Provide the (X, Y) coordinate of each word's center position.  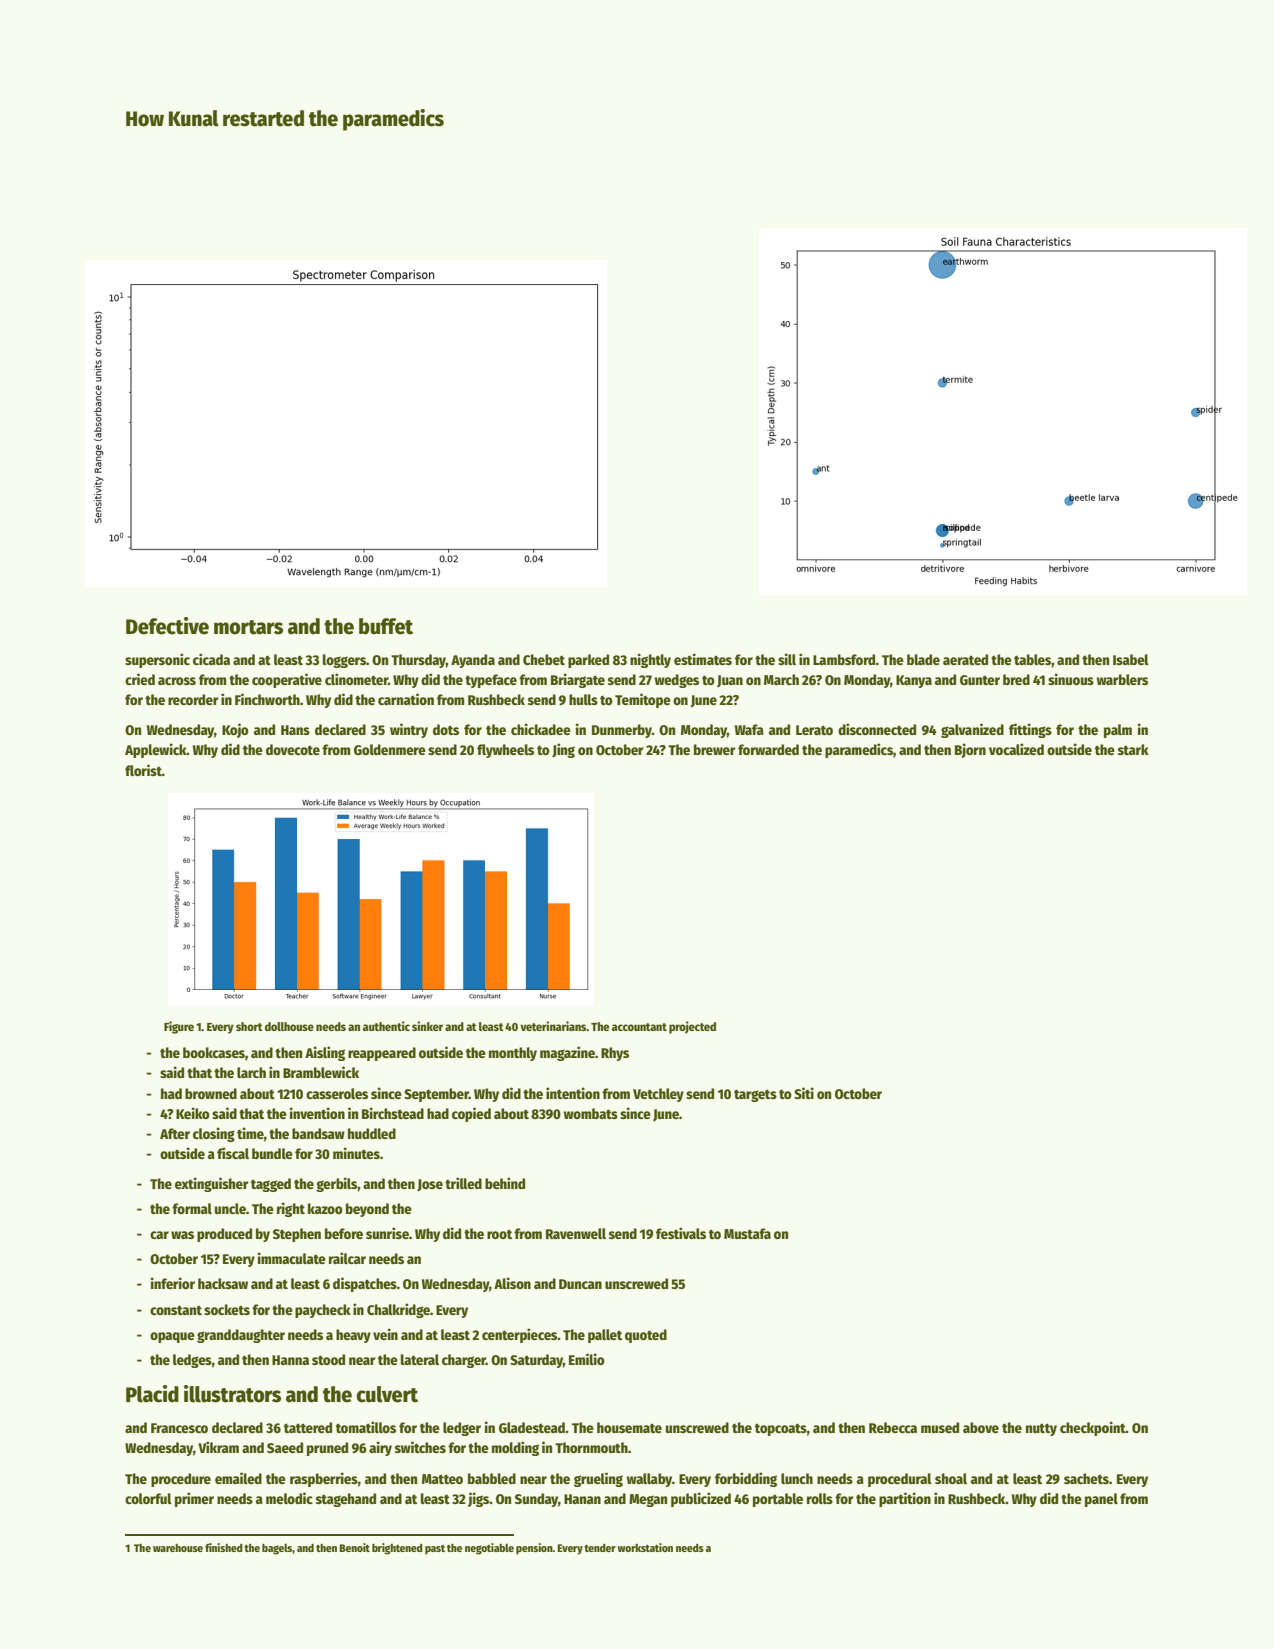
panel (1101, 1500)
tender (600, 1548)
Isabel (1131, 659)
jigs (478, 1499)
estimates (703, 659)
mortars (248, 627)
